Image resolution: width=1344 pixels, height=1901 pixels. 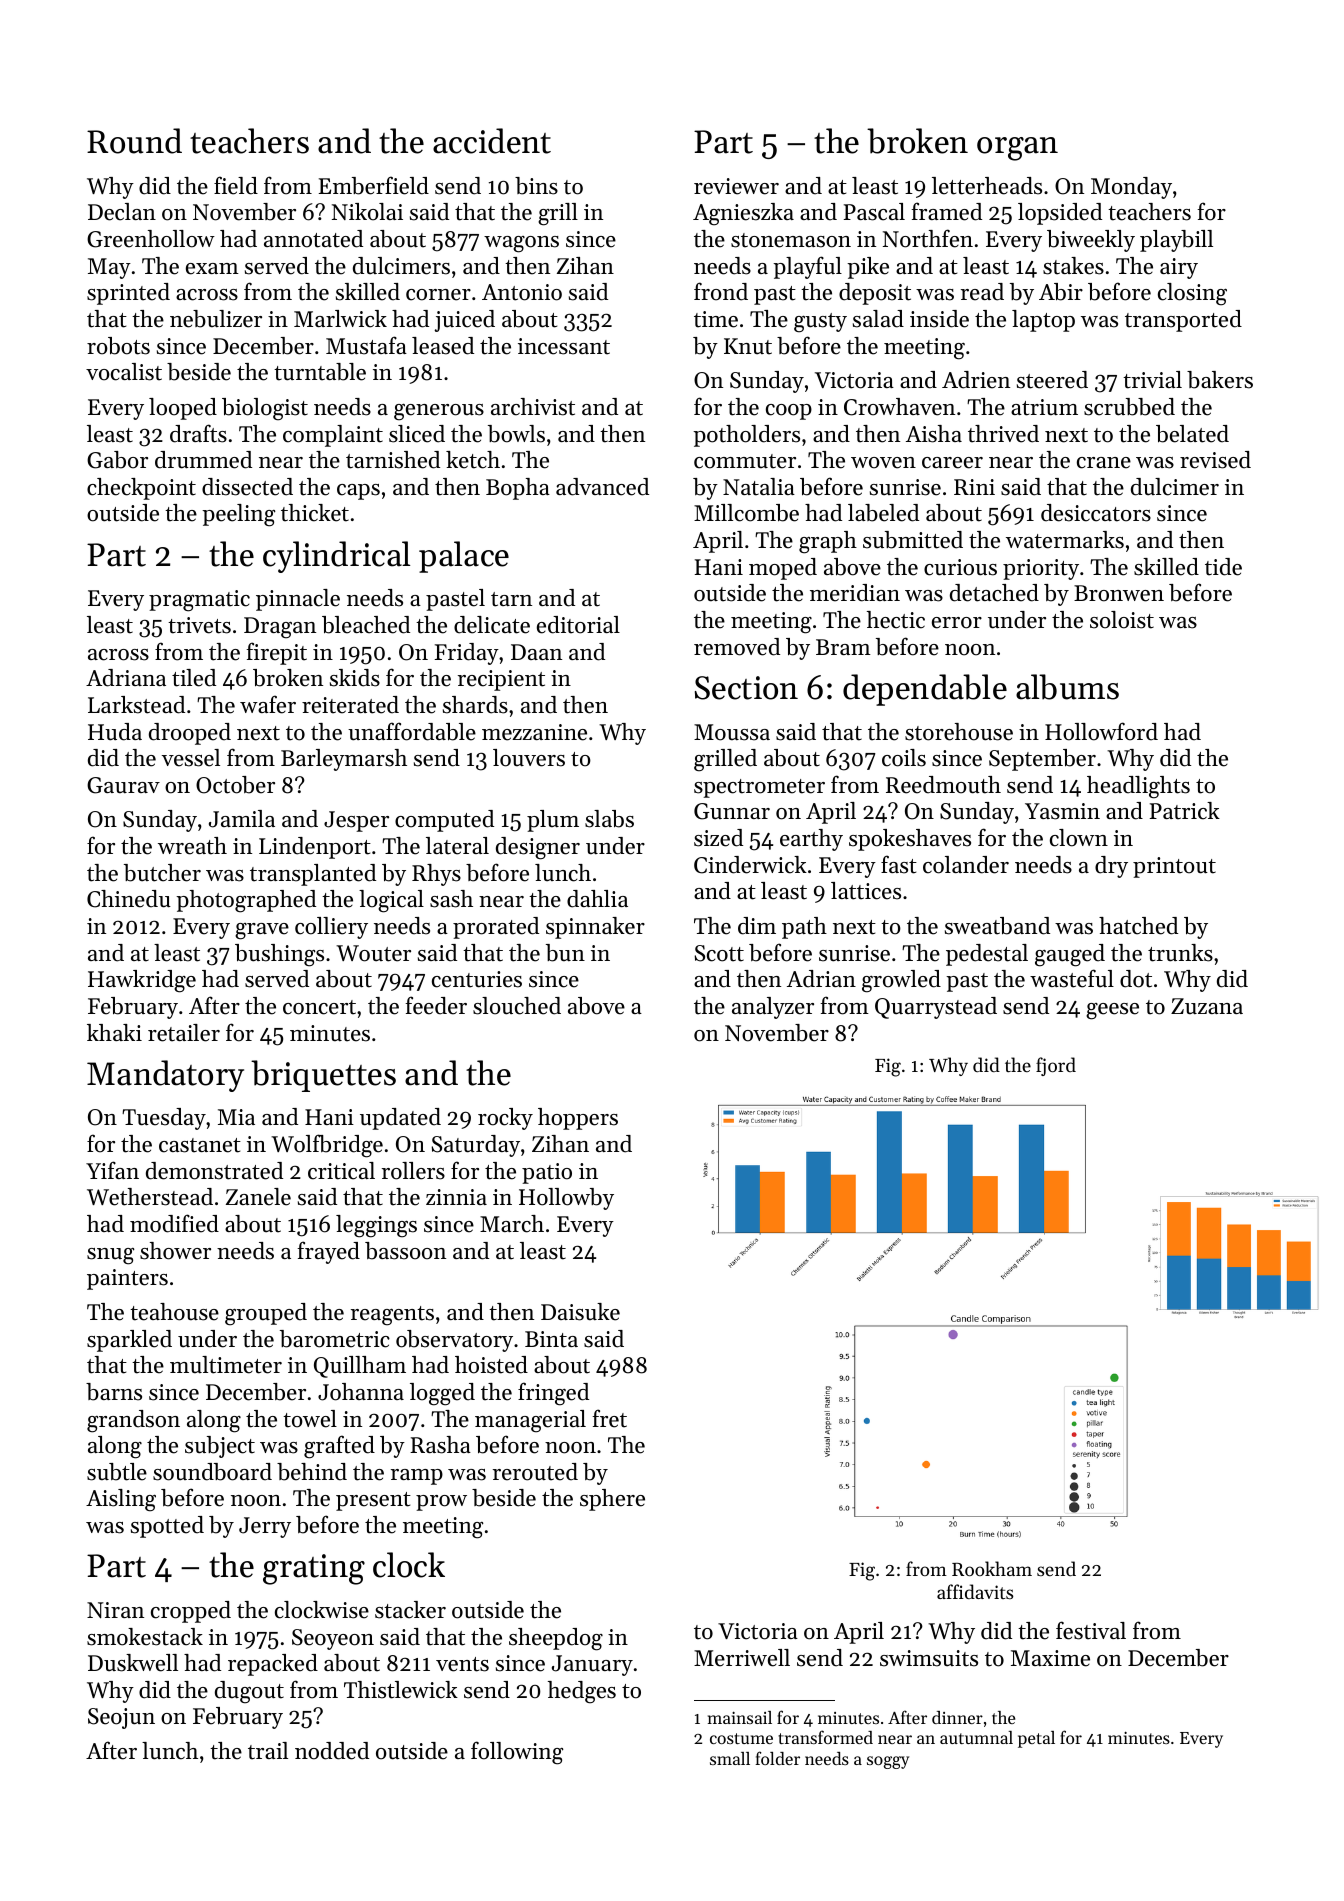 What do you see at coordinates (976, 380) in the document?
I see `Adrien` at bounding box center [976, 380].
